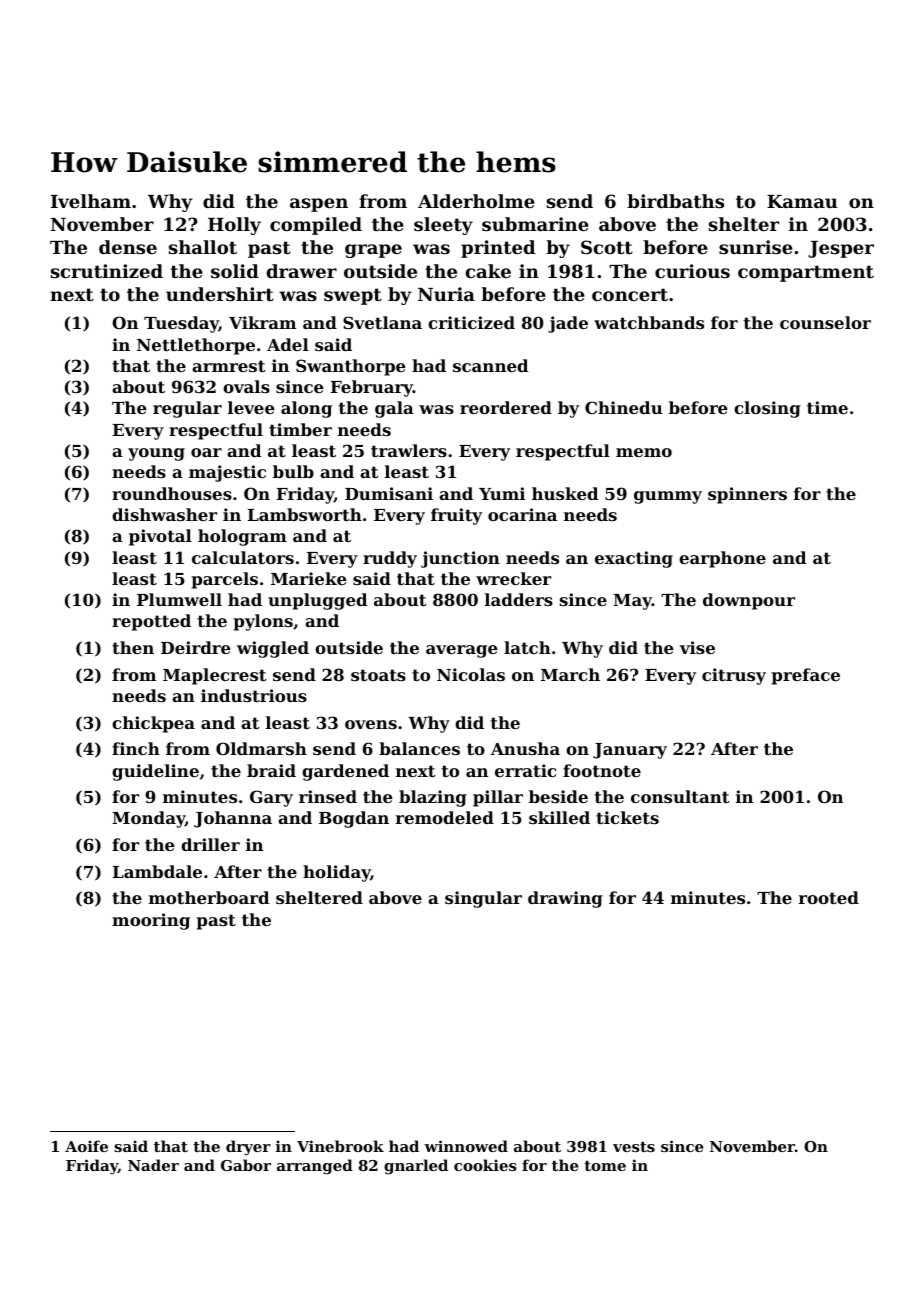 The width and height of the screenshot is (924, 1314). Describe the element at coordinates (829, 897) in the screenshot. I see `rooted` at that location.
